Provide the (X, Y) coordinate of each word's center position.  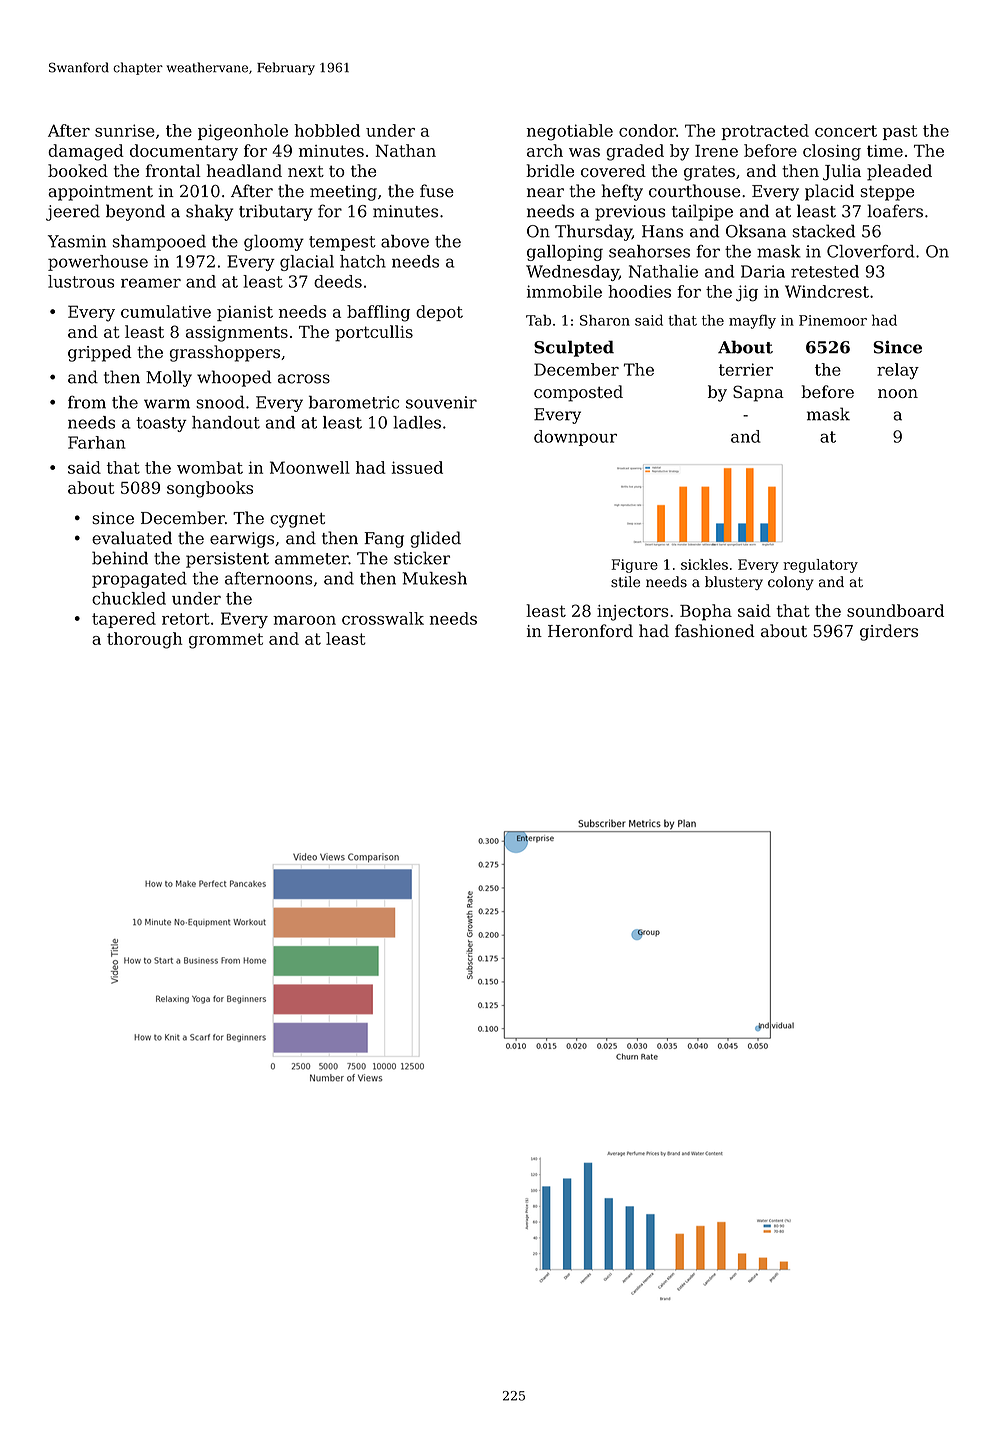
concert (846, 131)
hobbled (327, 130)
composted (578, 393)
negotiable (570, 132)
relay (898, 371)
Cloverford (871, 251)
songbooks (210, 489)
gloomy (274, 242)
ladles (417, 422)
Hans (662, 231)
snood (220, 402)
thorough (145, 640)
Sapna (758, 393)
